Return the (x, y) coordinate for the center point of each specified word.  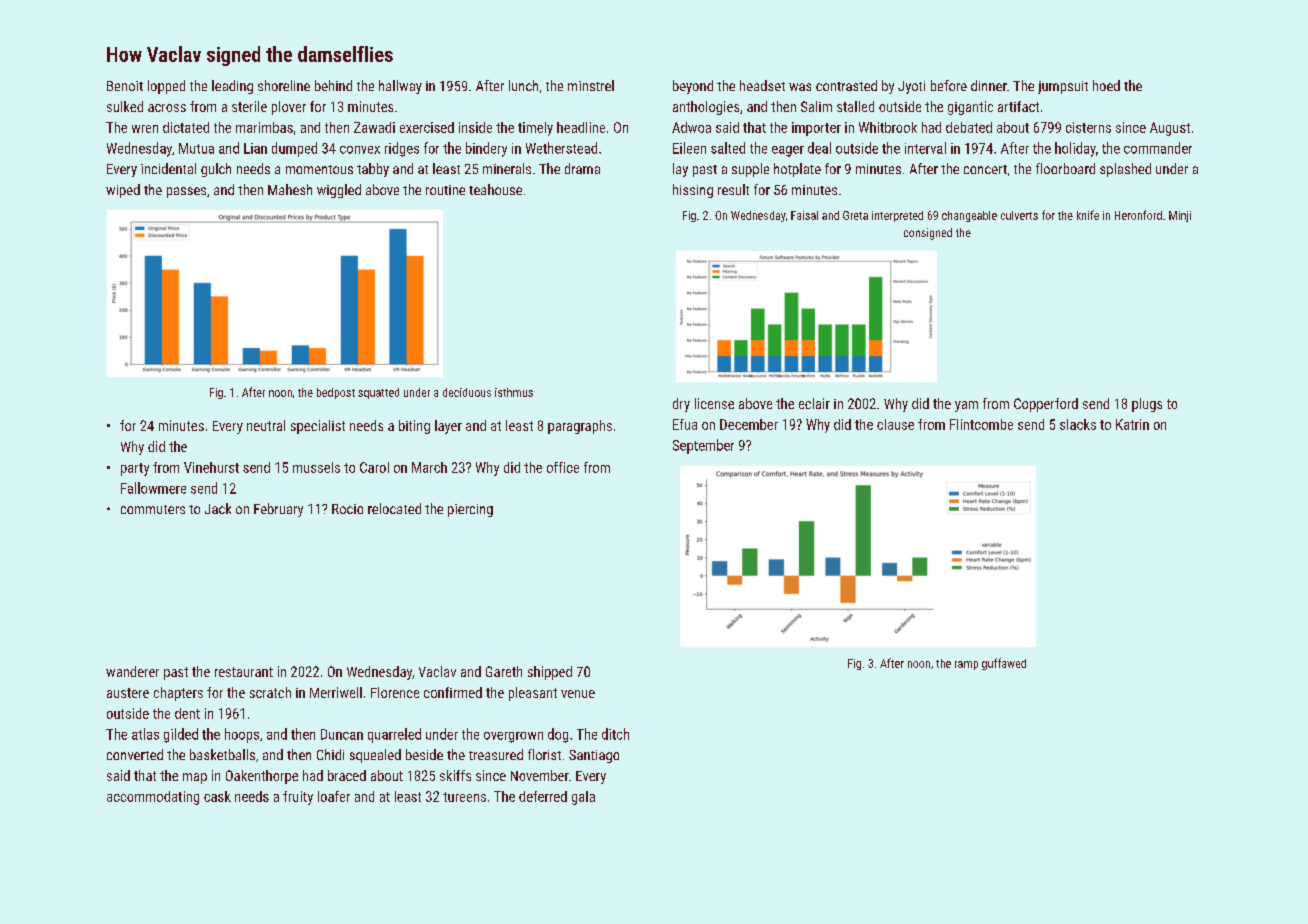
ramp (966, 665)
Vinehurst (211, 467)
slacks (1078, 424)
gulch (216, 170)
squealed (375, 756)
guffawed (1004, 664)
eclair (814, 403)
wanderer (132, 671)
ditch (615, 734)
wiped (123, 191)
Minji (1180, 216)
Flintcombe (981, 424)
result (733, 189)
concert (985, 169)
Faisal (804, 215)
